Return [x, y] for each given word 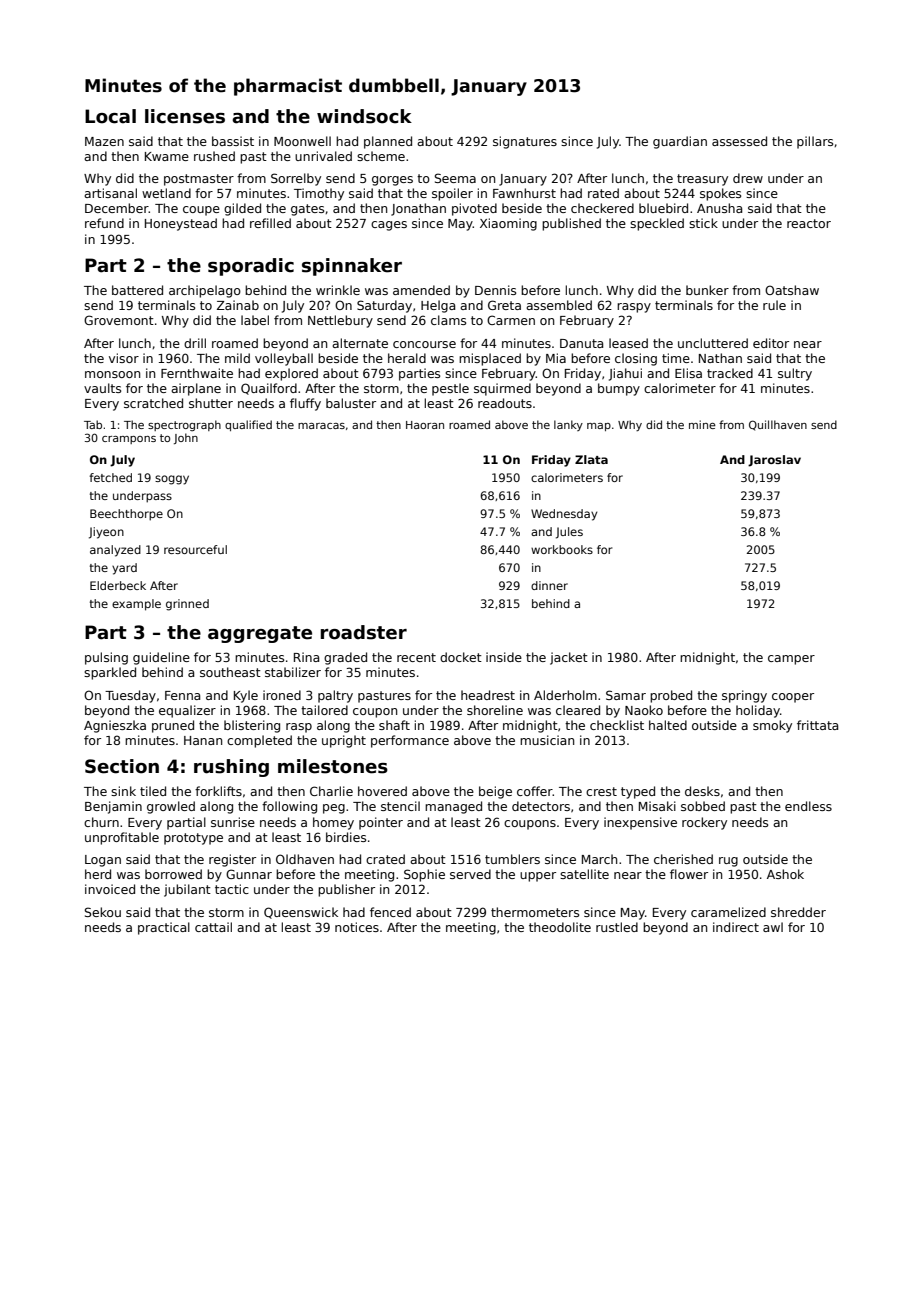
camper [791, 660]
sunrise [233, 822]
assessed [739, 141]
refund [104, 223]
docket [461, 657]
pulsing [106, 658]
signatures [525, 142]
